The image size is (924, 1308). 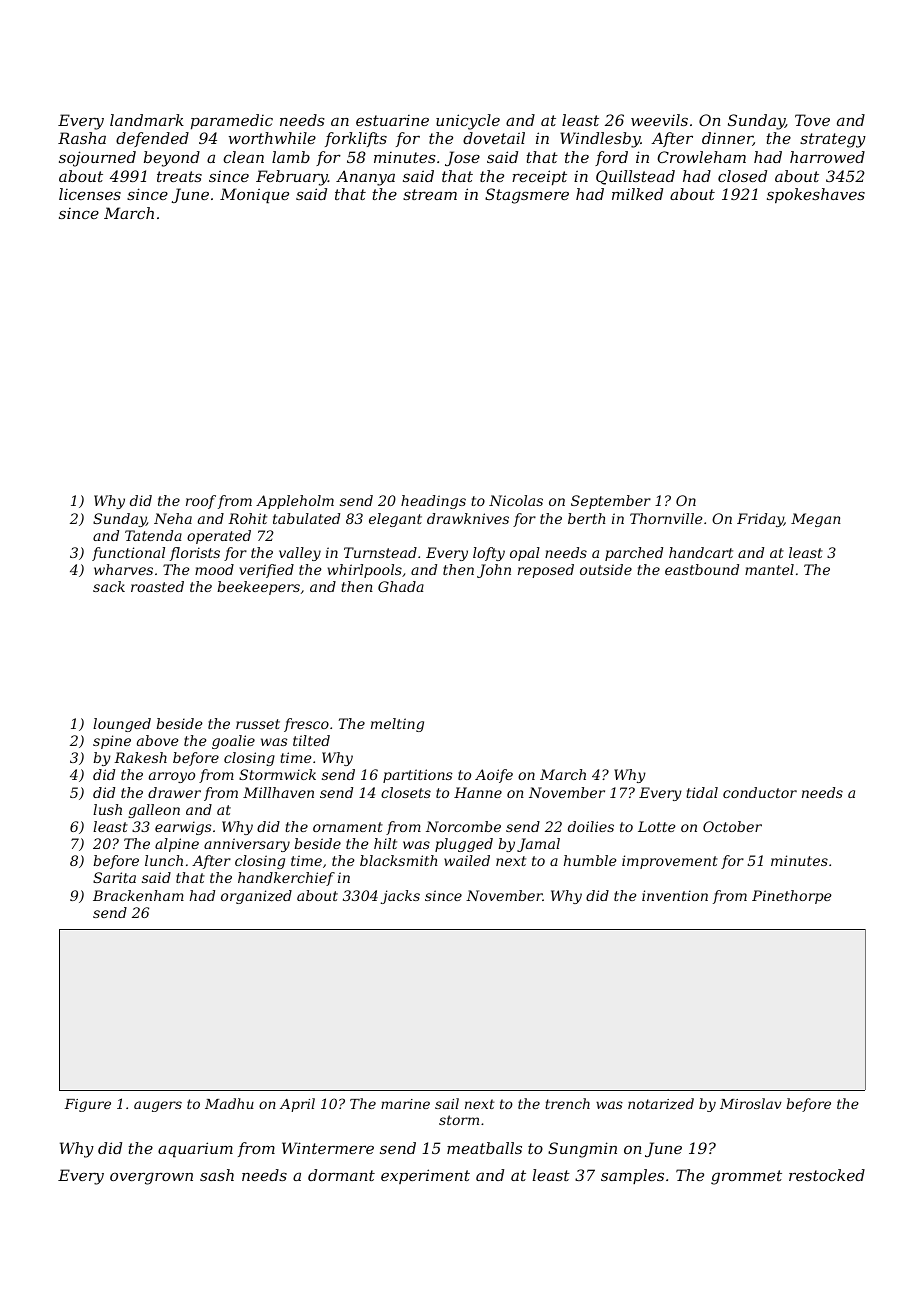 What do you see at coordinates (232, 121) in the screenshot?
I see `paramedic` at bounding box center [232, 121].
